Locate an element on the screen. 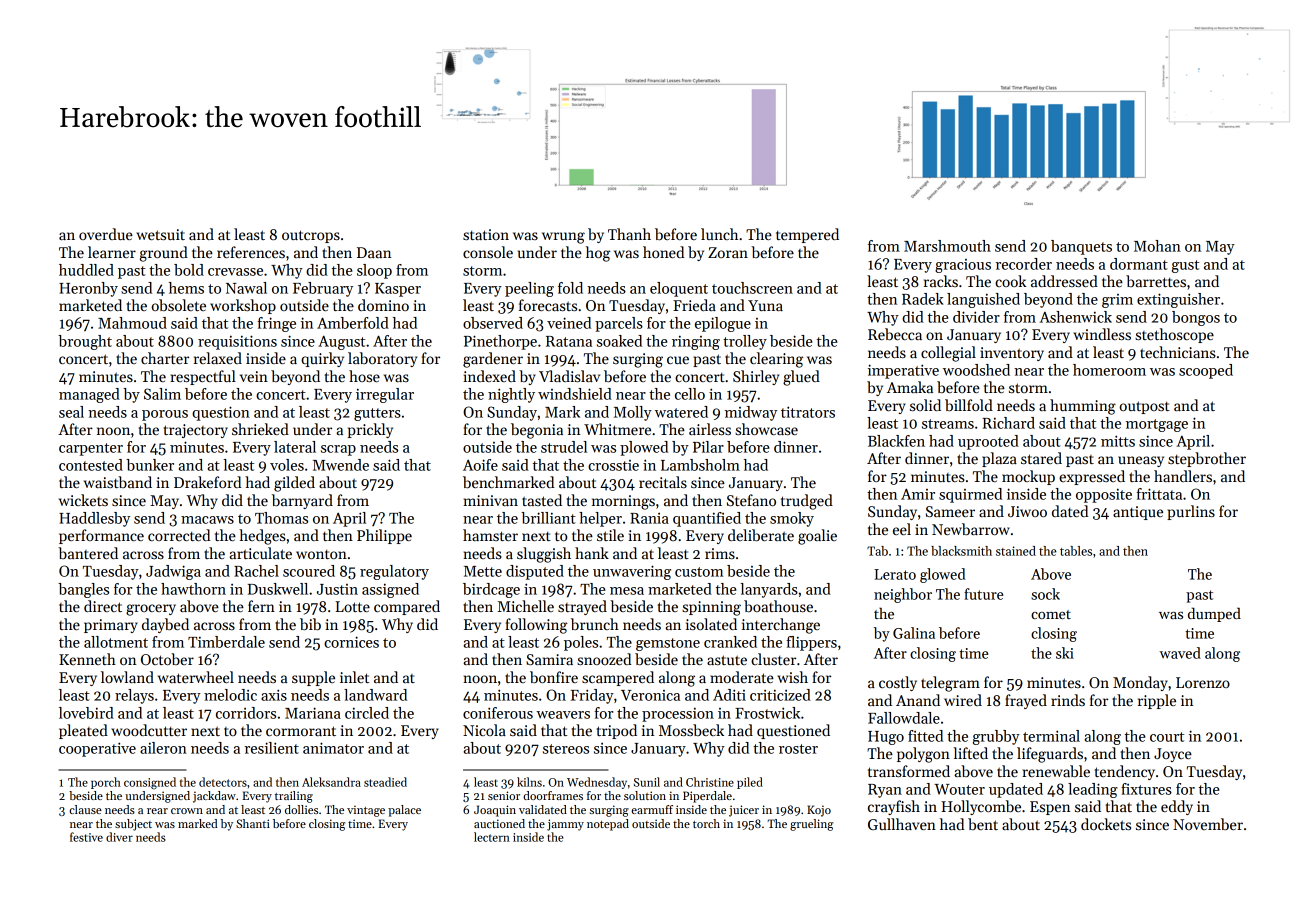  grueling is located at coordinates (811, 825).
